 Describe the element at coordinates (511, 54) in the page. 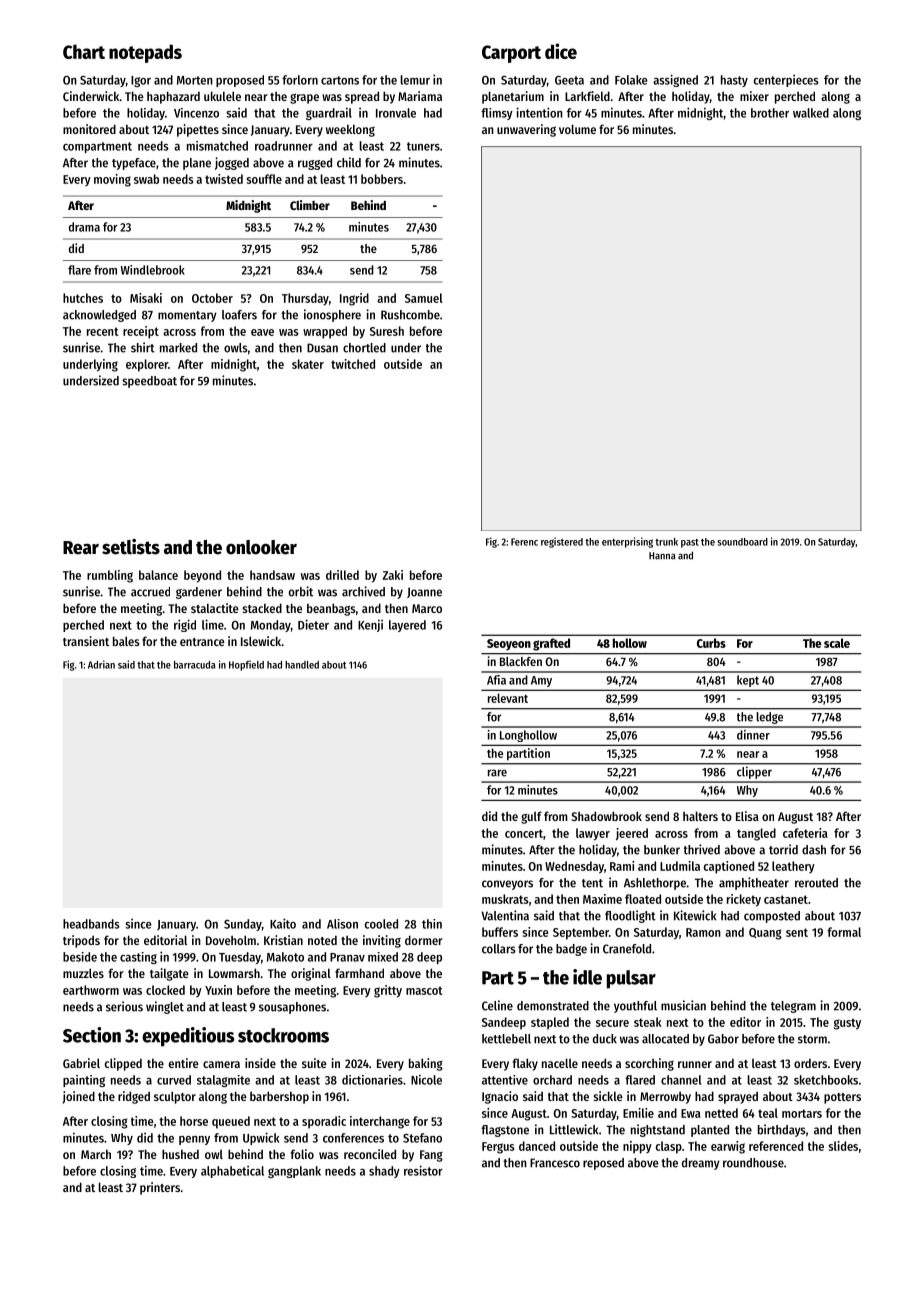

I see `Carport` at that location.
